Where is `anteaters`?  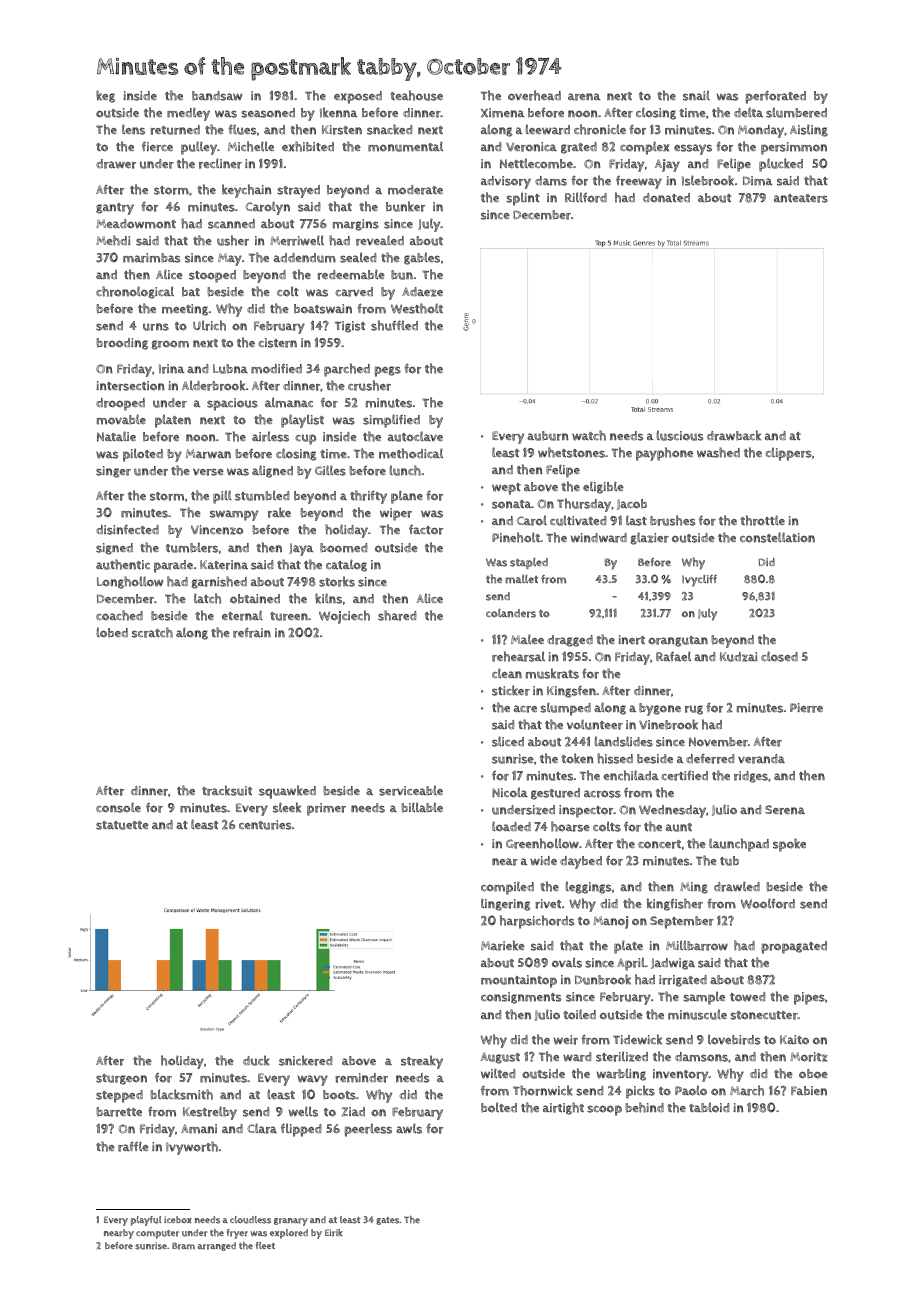
anteaters is located at coordinates (801, 198).
